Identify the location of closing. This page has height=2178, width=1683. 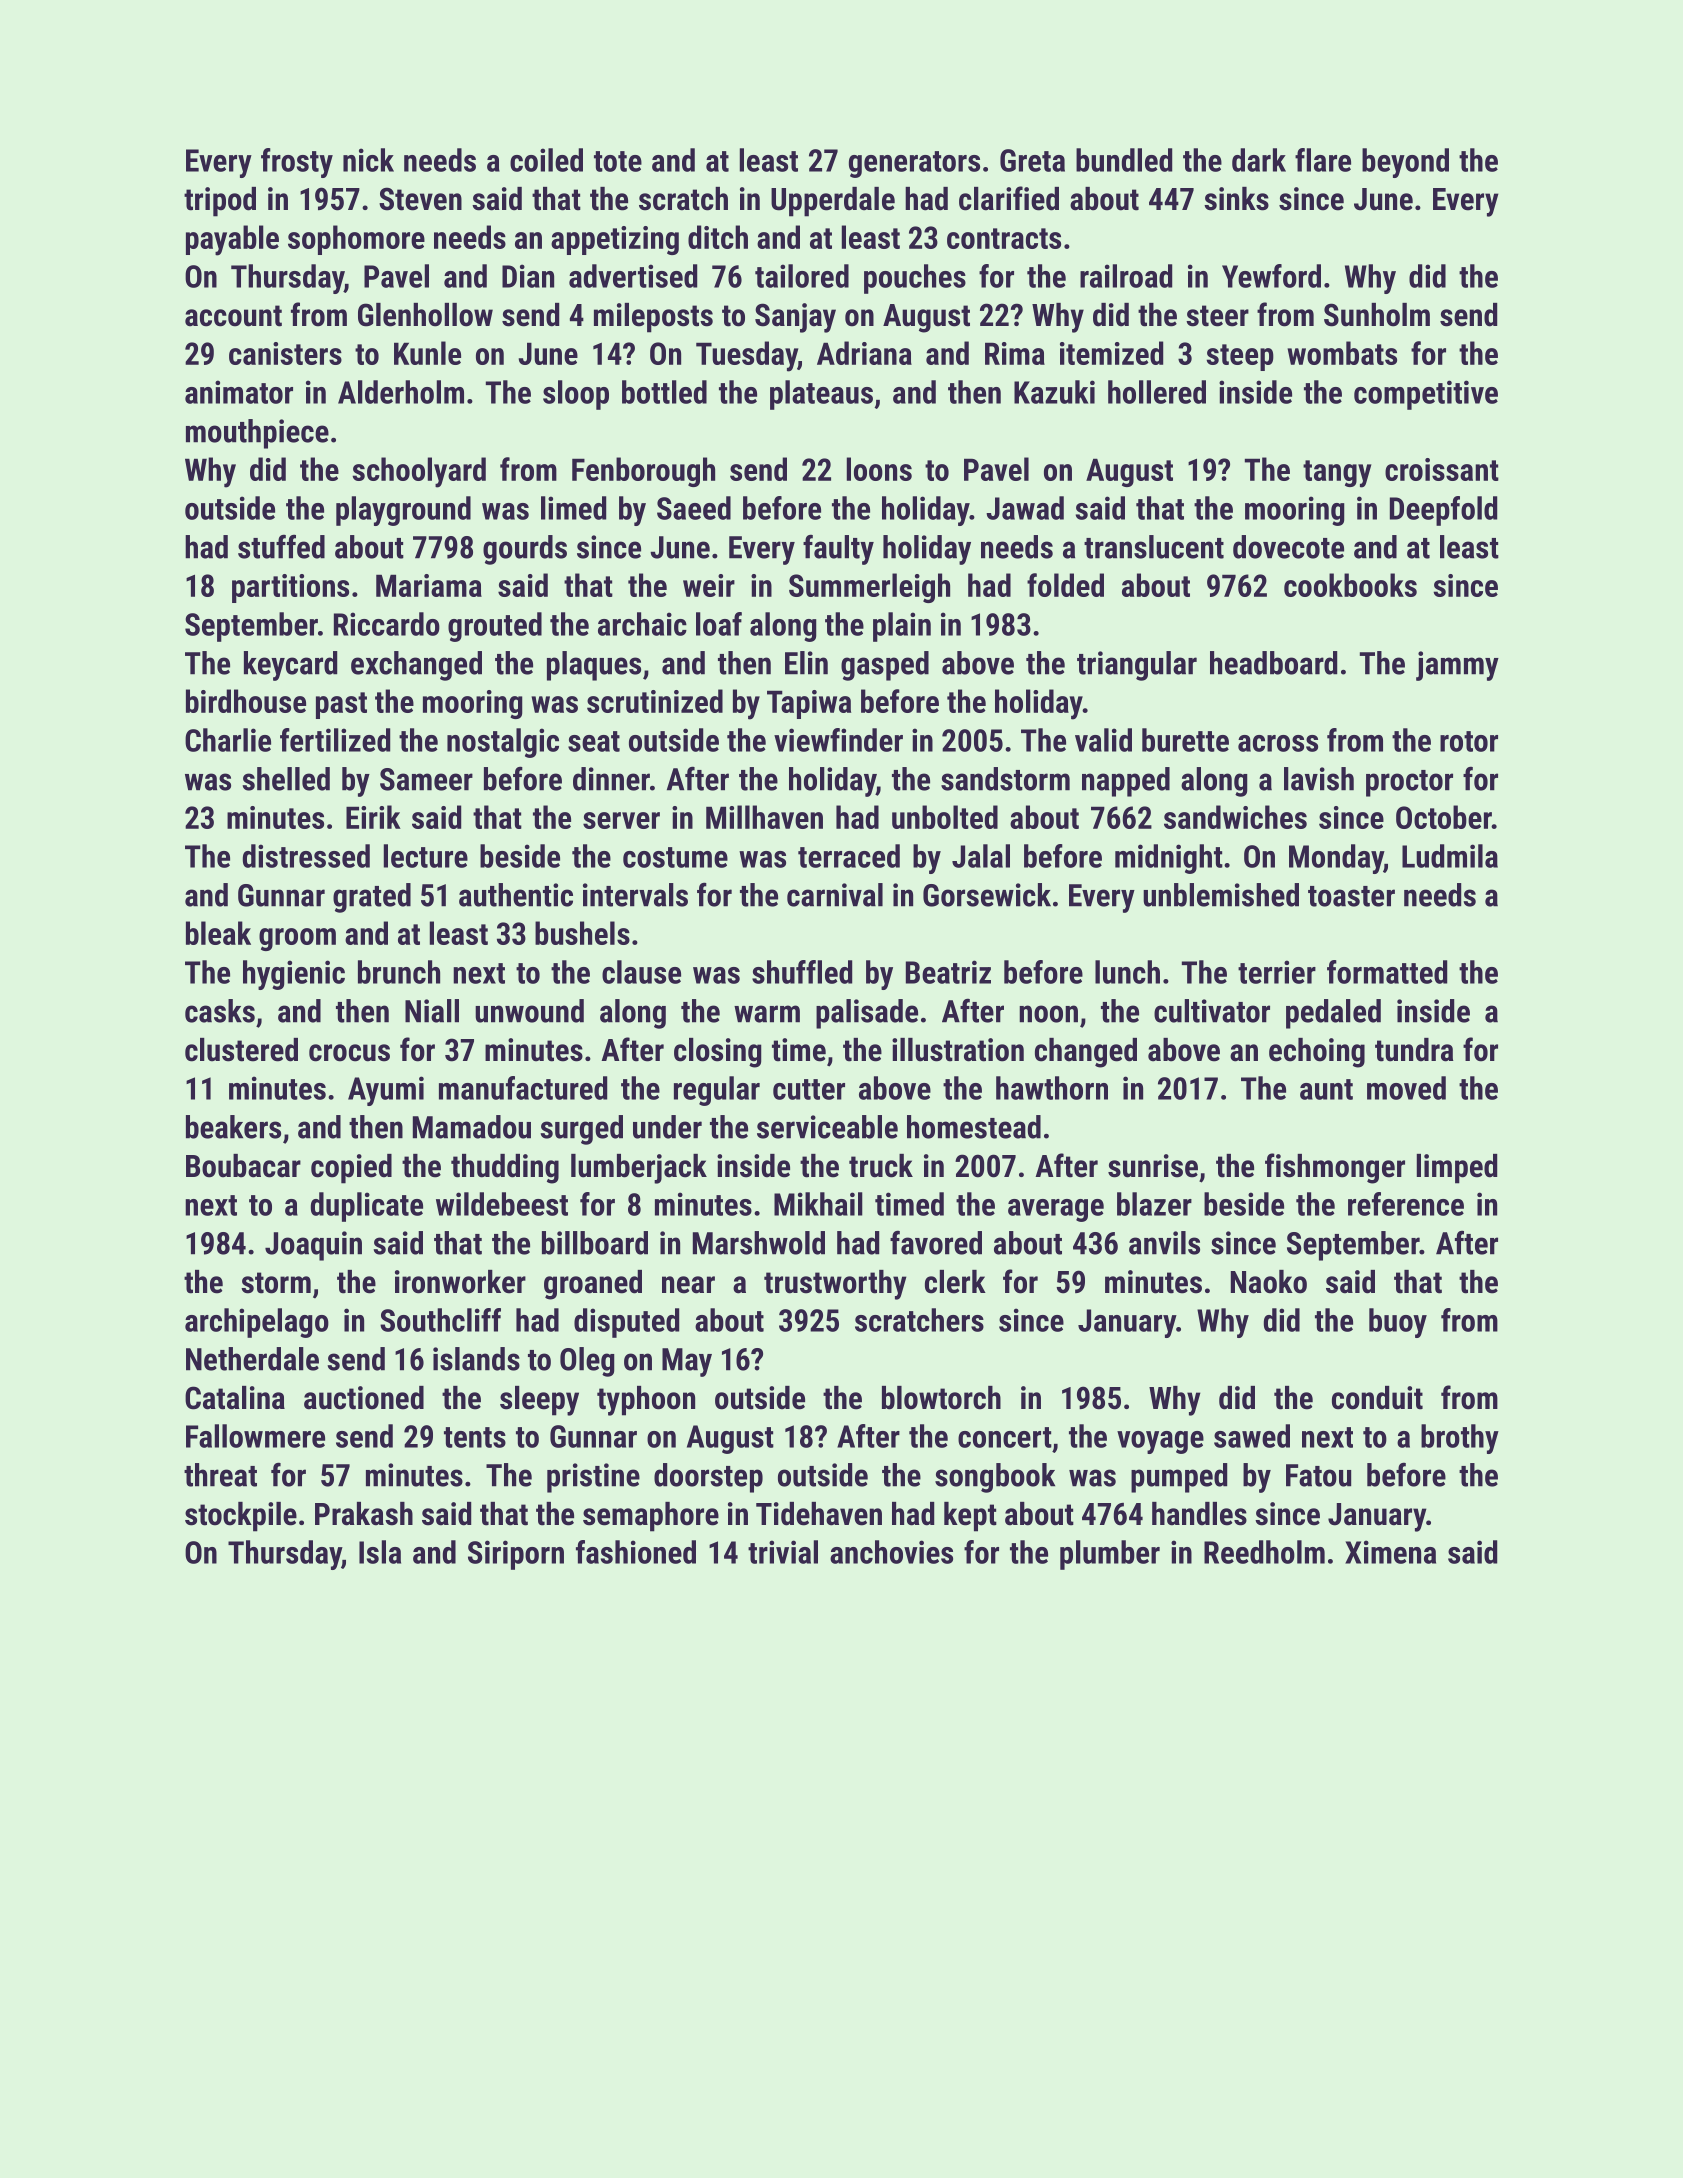
(717, 1053).
